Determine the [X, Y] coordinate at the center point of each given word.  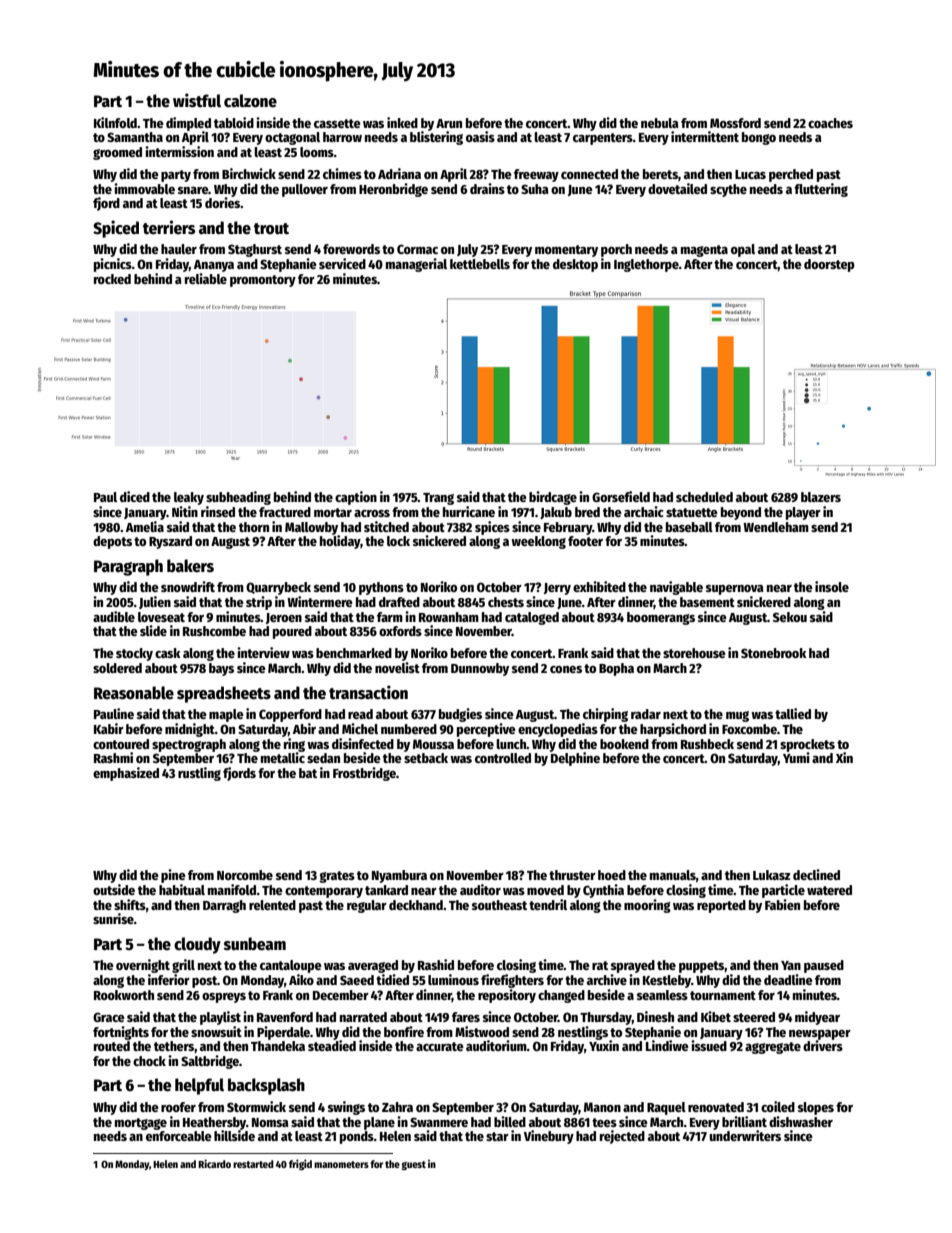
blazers [821, 497]
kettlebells [480, 264]
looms [317, 152]
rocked [112, 279]
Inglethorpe [646, 265]
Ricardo [214, 1163]
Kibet [716, 1016]
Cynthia [603, 891]
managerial [416, 265]
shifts [130, 904]
